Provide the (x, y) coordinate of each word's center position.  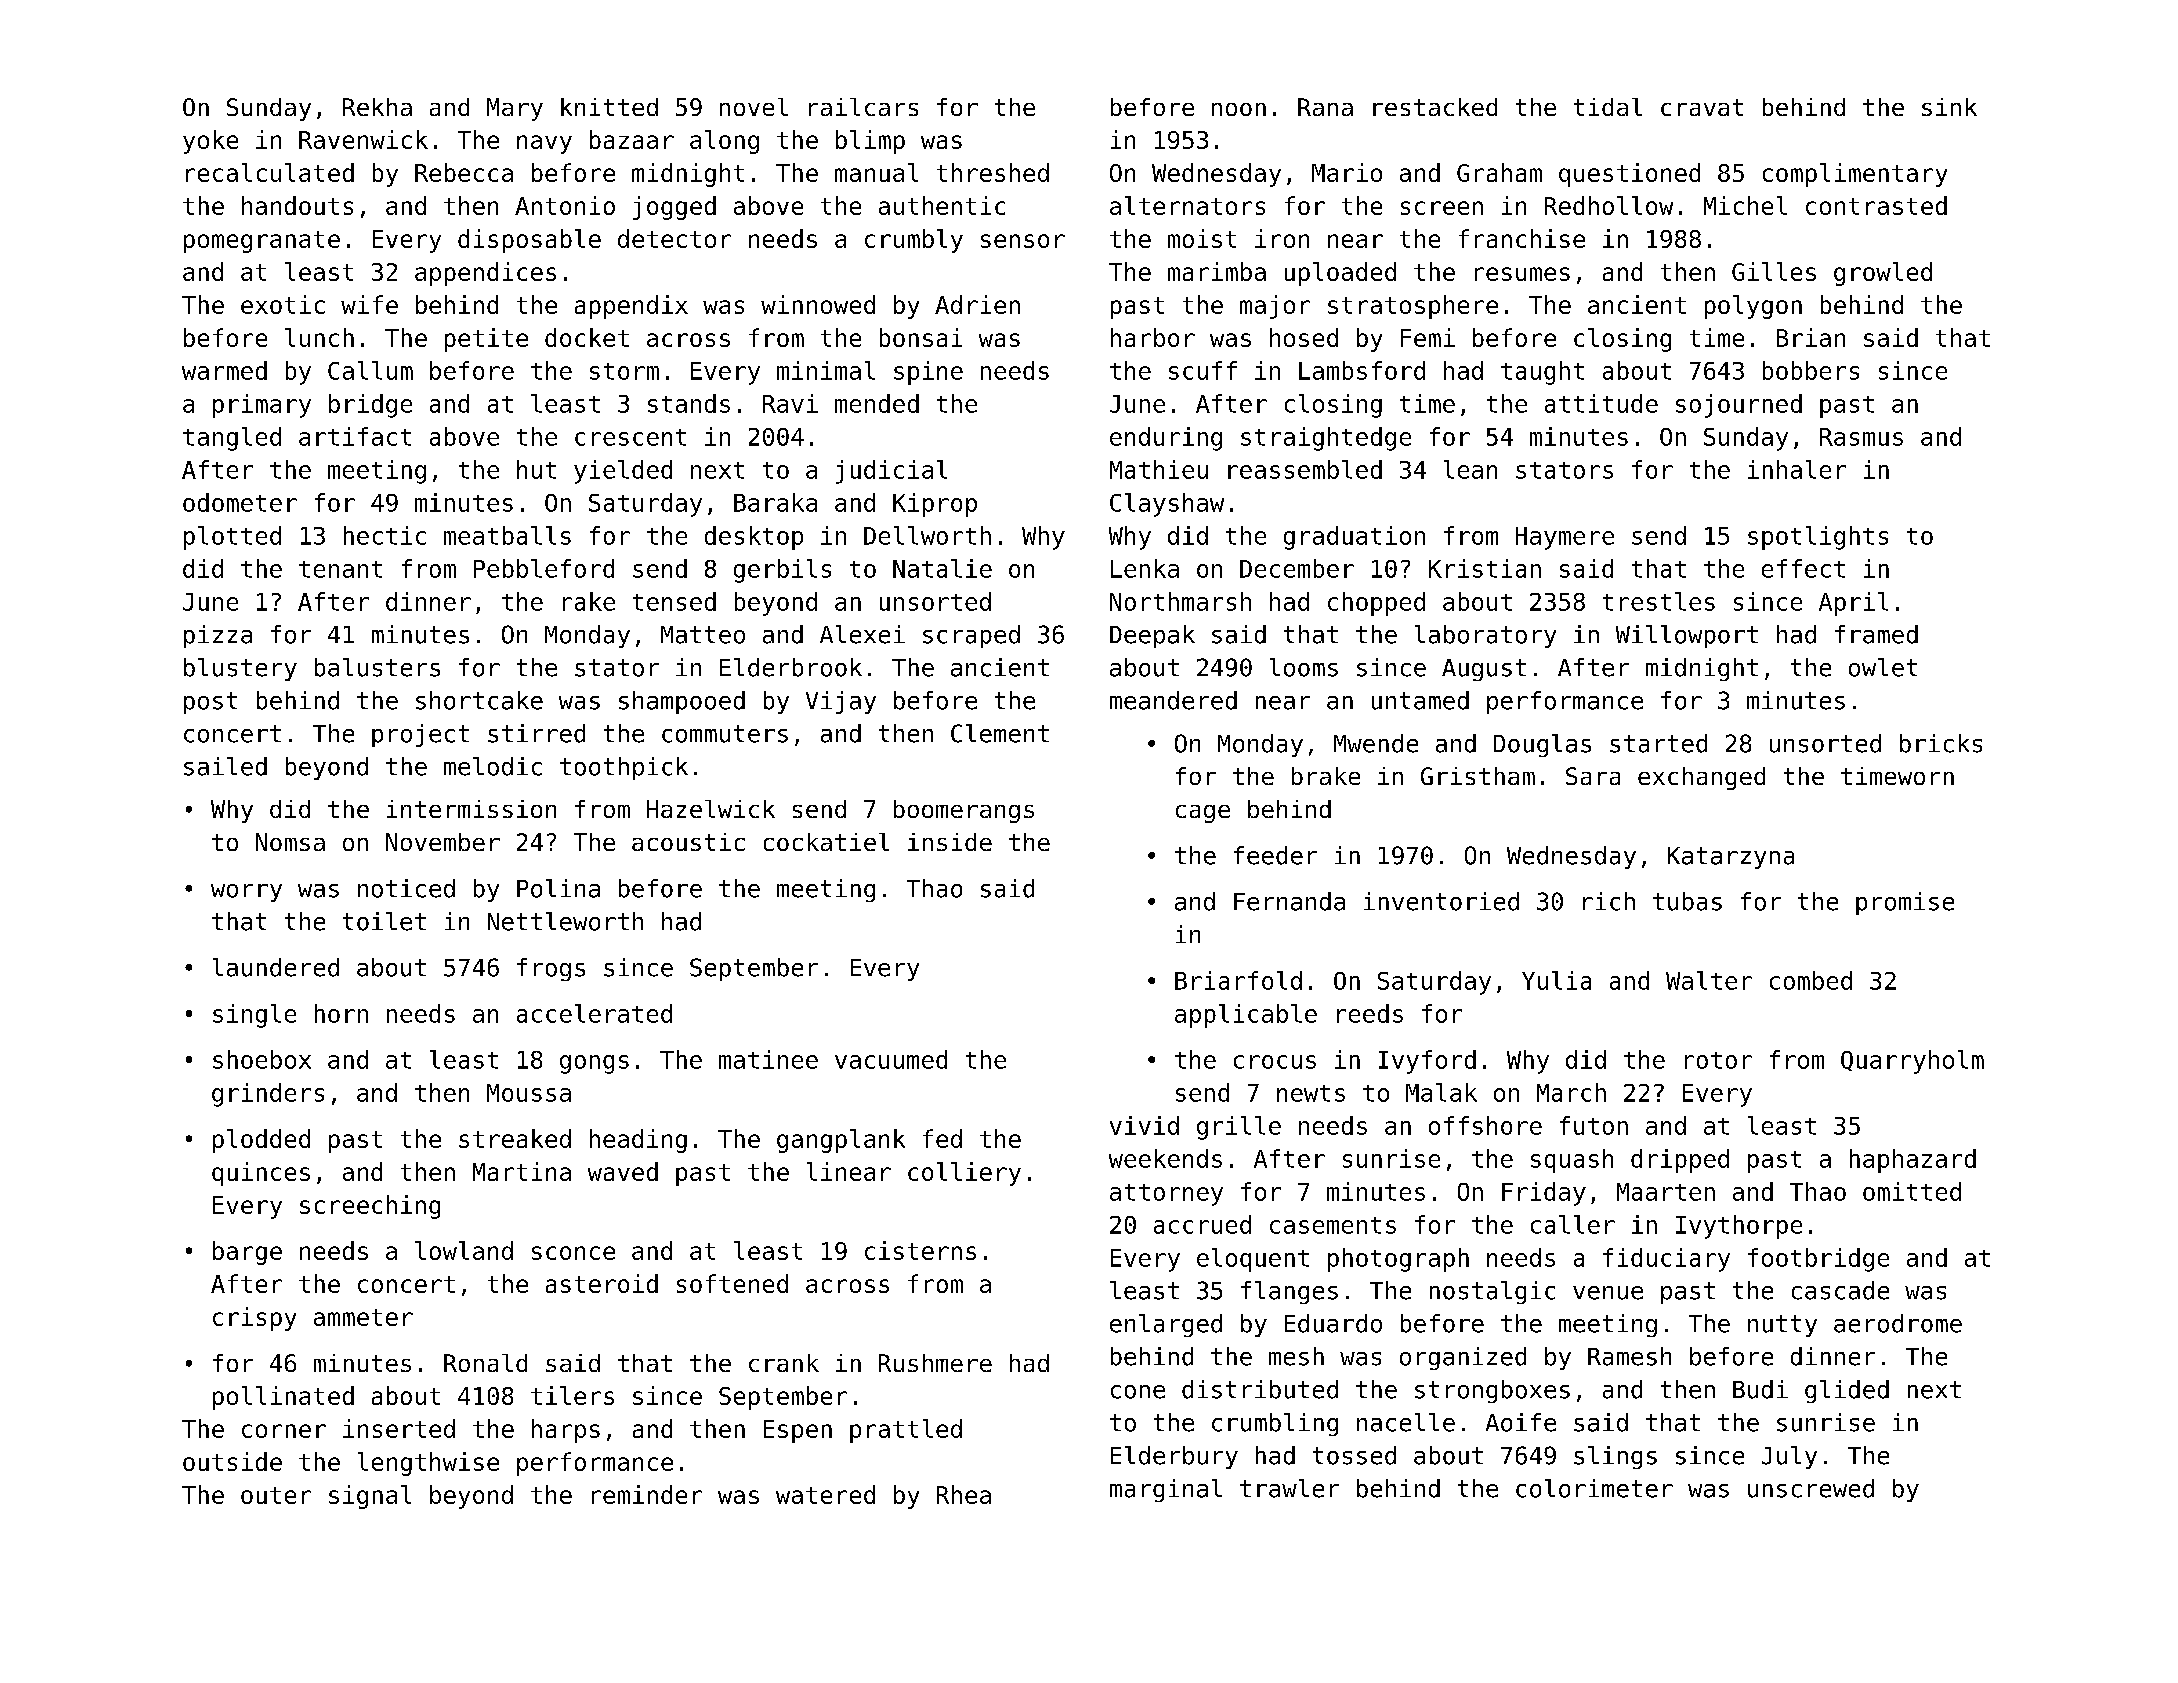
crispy (254, 1319)
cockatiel (826, 842)
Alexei (862, 634)
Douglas (1542, 745)
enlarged (1166, 1325)
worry (246, 893)
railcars (863, 107)
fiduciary (1666, 1260)
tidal (1608, 107)
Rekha (377, 107)
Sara (1593, 776)
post (210, 703)
